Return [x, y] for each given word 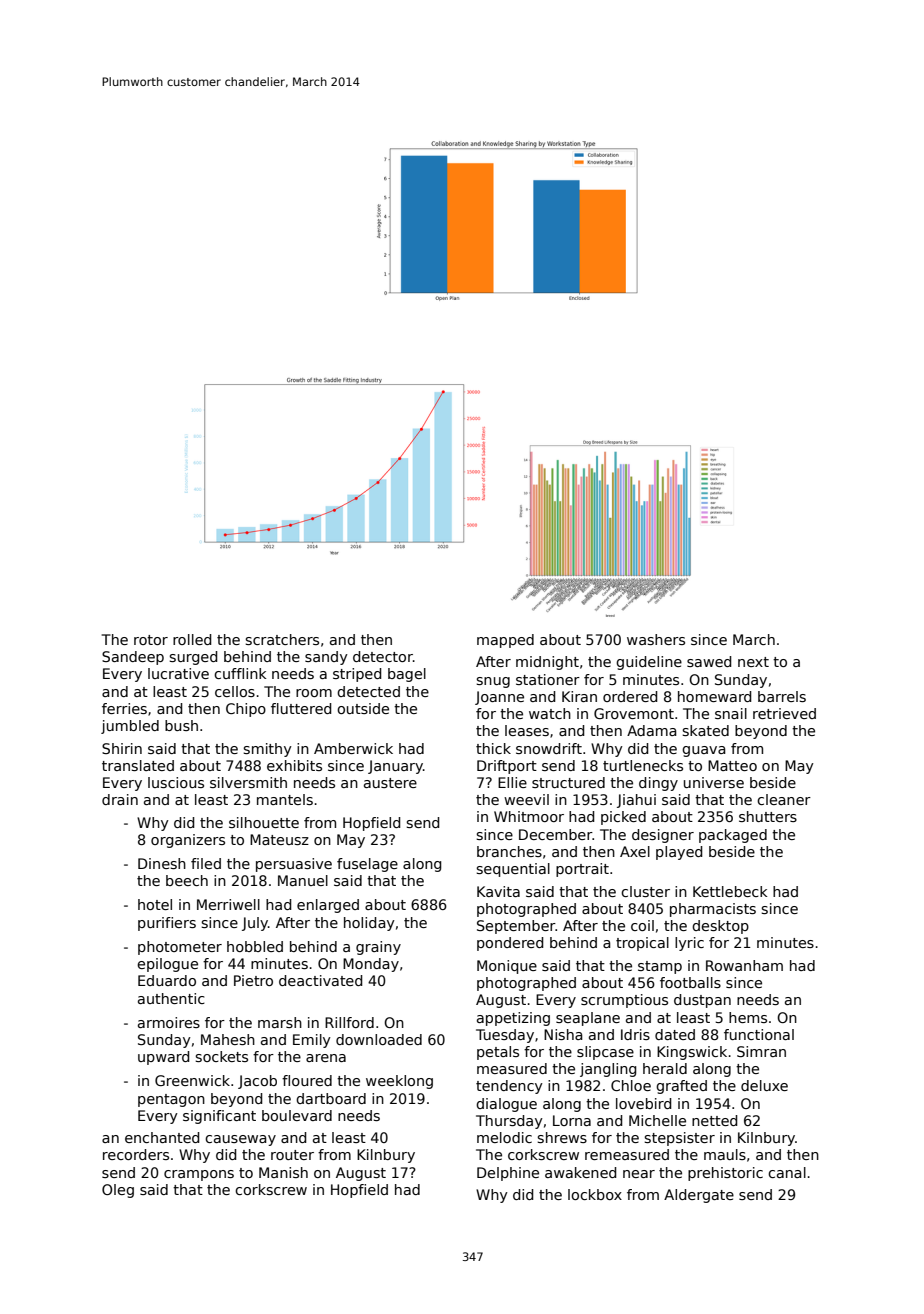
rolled [192, 639]
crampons [199, 1175]
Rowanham [744, 965]
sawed [709, 661]
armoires [169, 1022]
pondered [510, 944]
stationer [548, 679]
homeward [714, 696]
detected [368, 691]
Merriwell [228, 904]
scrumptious [624, 1001]
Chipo [246, 710]
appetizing [513, 1019]
